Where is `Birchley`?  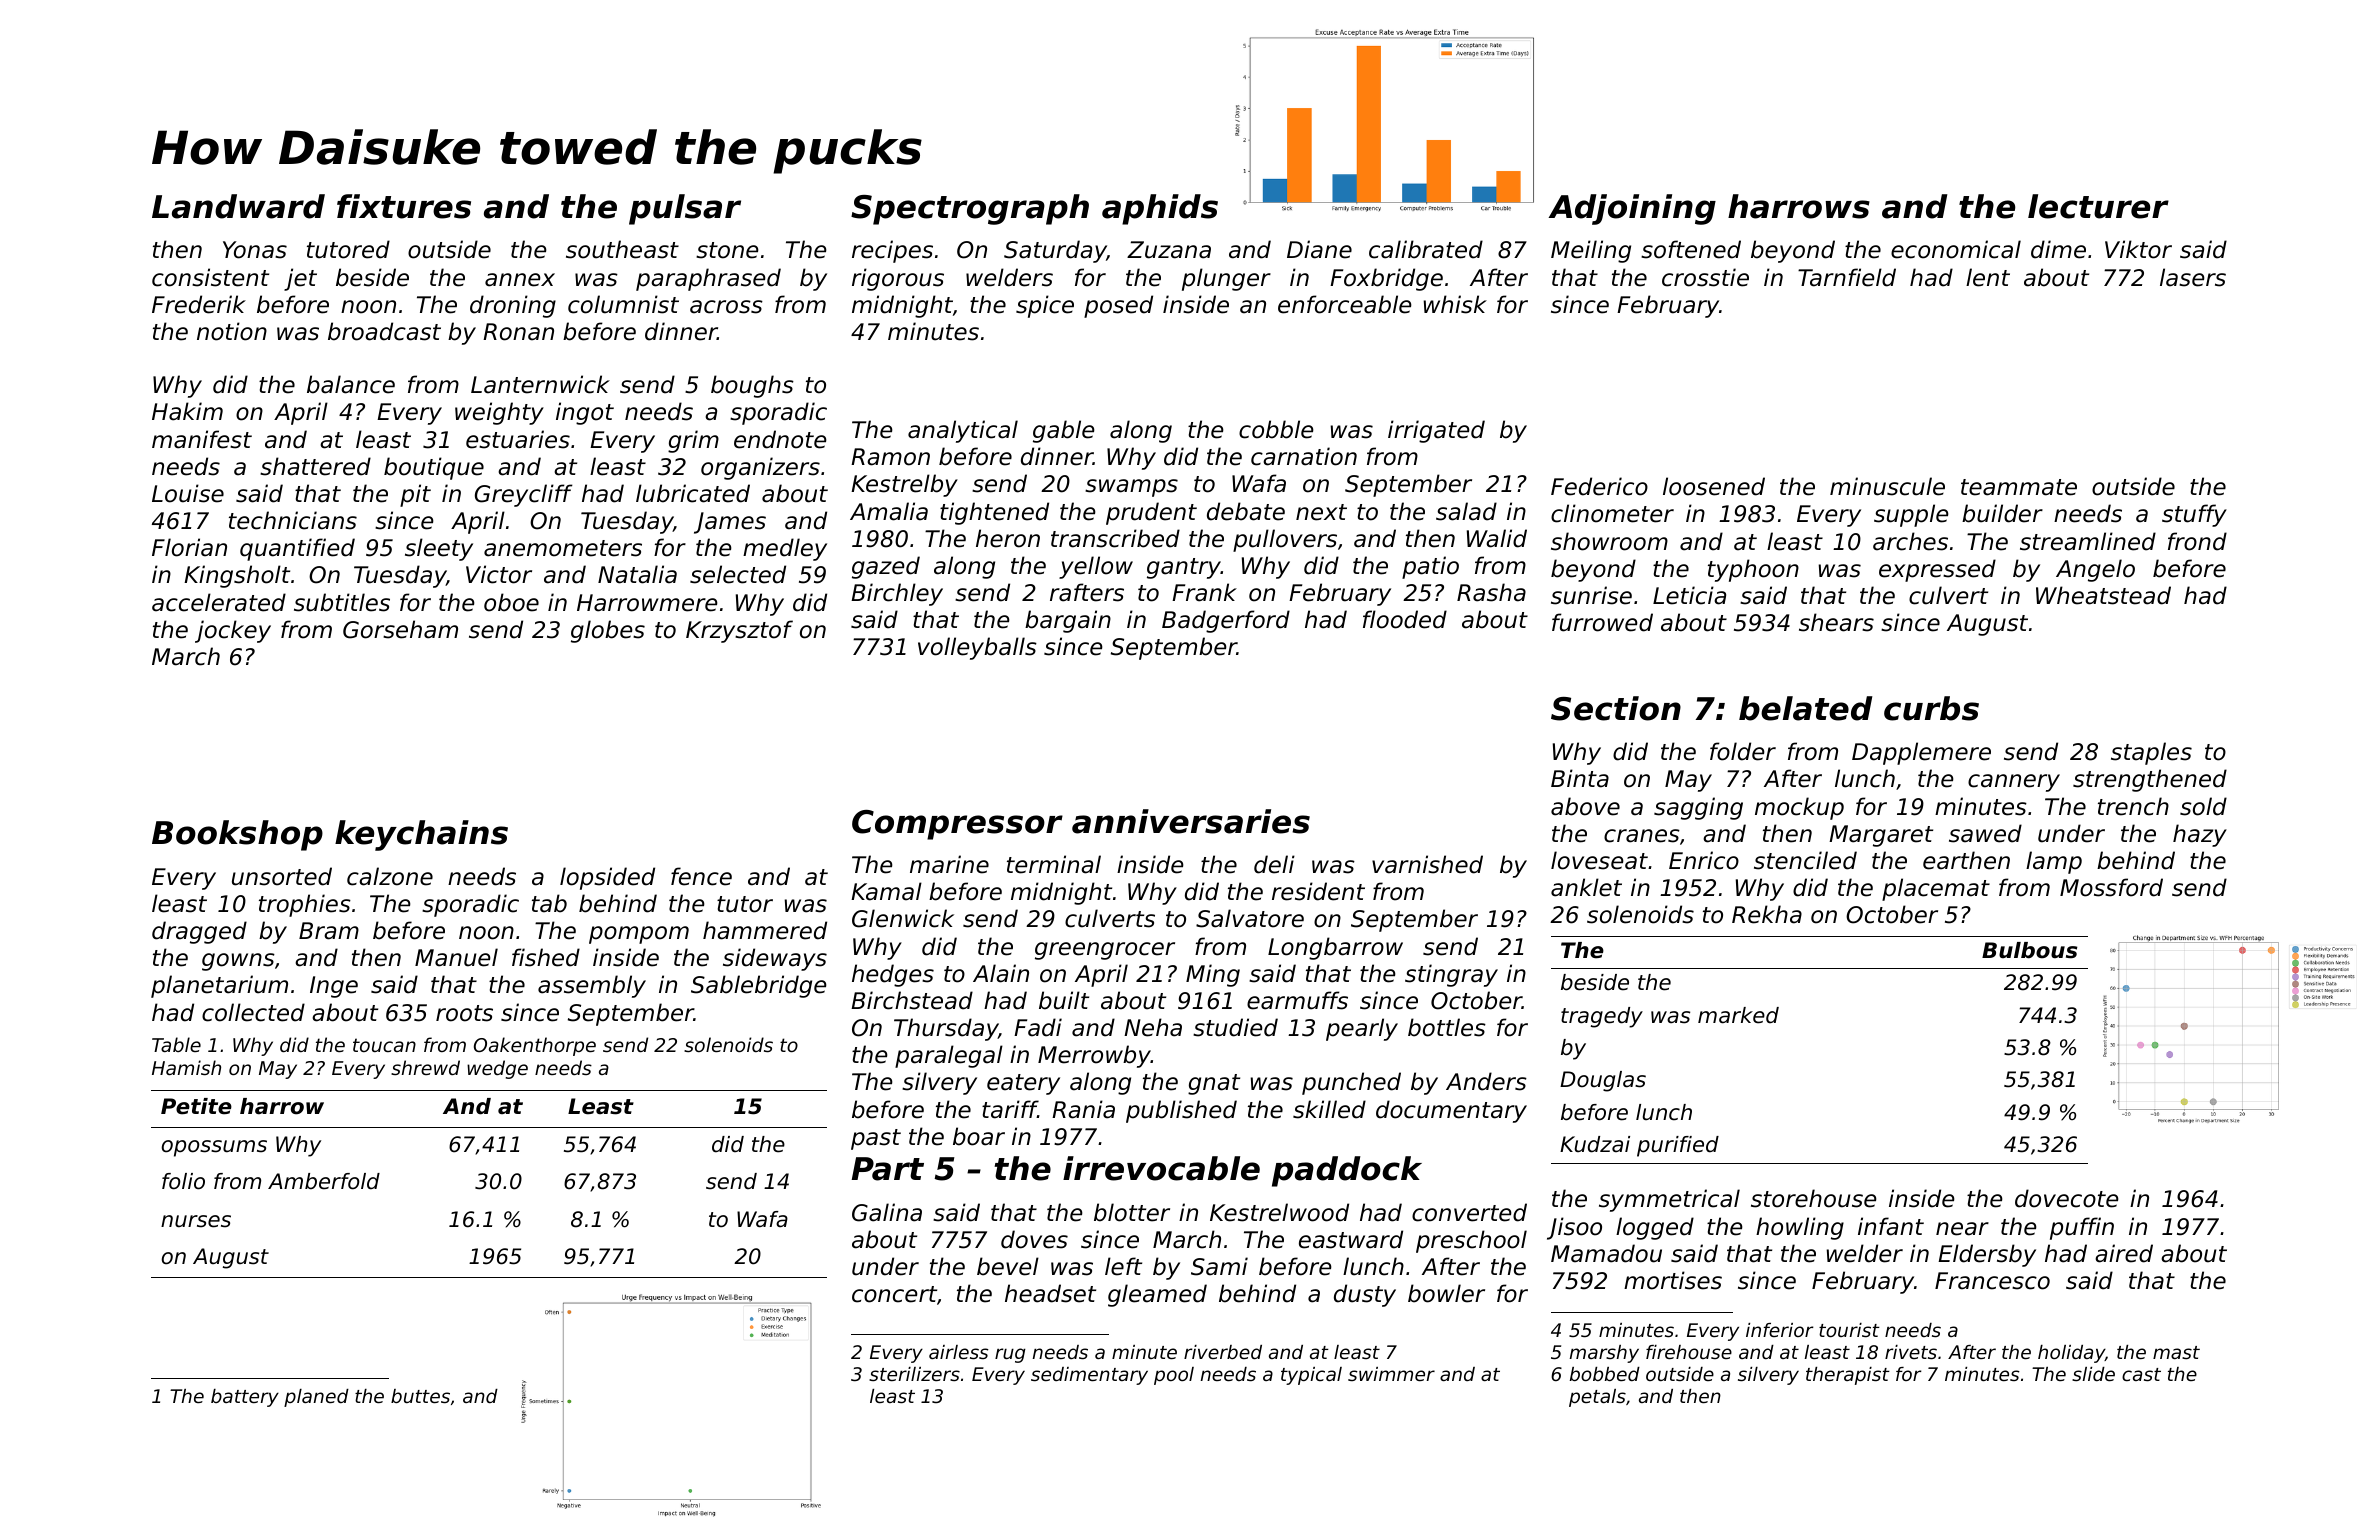 Birchley is located at coordinates (897, 594).
